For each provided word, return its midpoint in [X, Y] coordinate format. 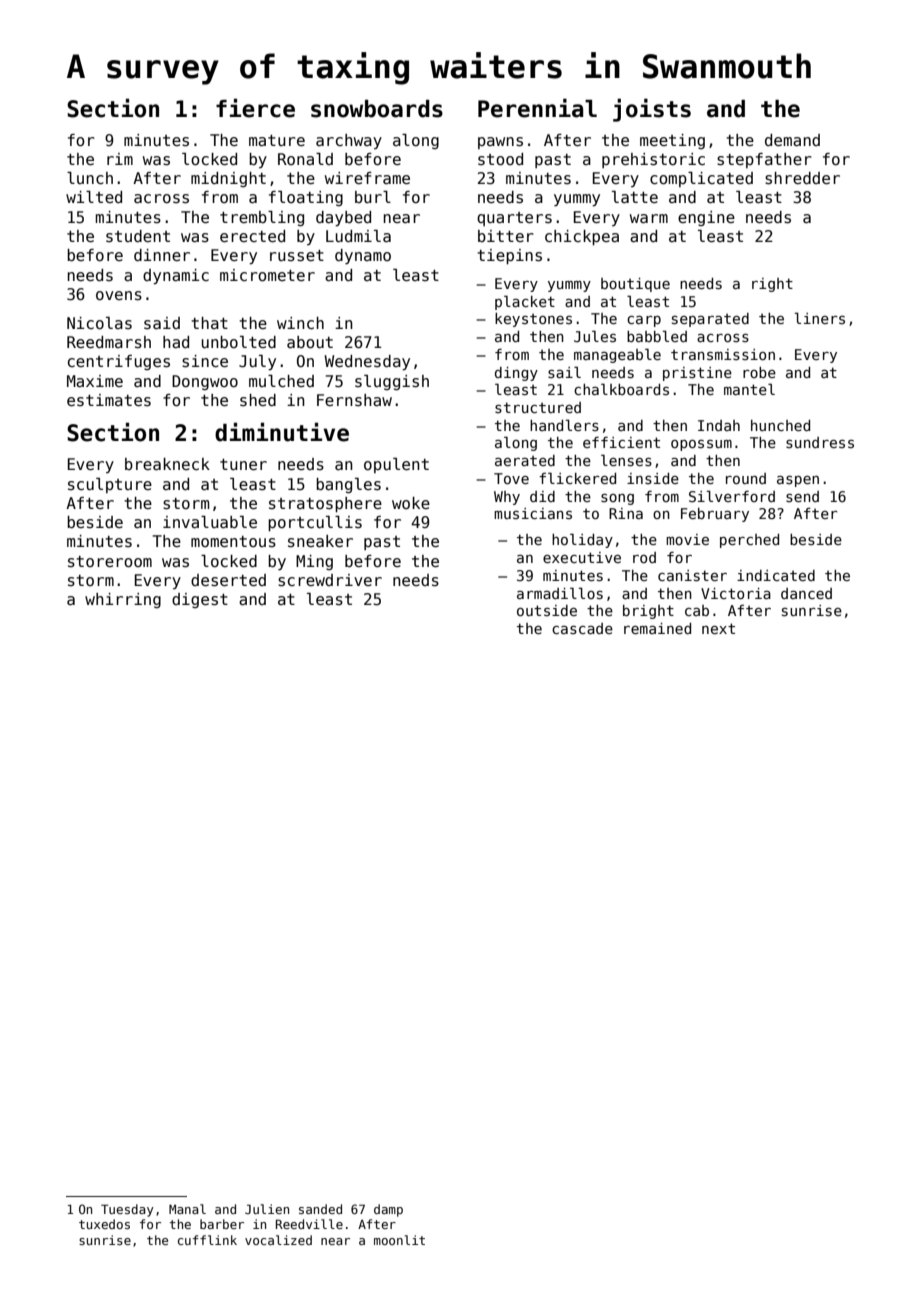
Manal [187, 1209]
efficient [621, 442]
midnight [228, 179]
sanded [320, 1209]
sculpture [110, 485]
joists [652, 110]
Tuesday [127, 1210]
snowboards [377, 109]
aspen [798, 481]
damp [388, 1210]
